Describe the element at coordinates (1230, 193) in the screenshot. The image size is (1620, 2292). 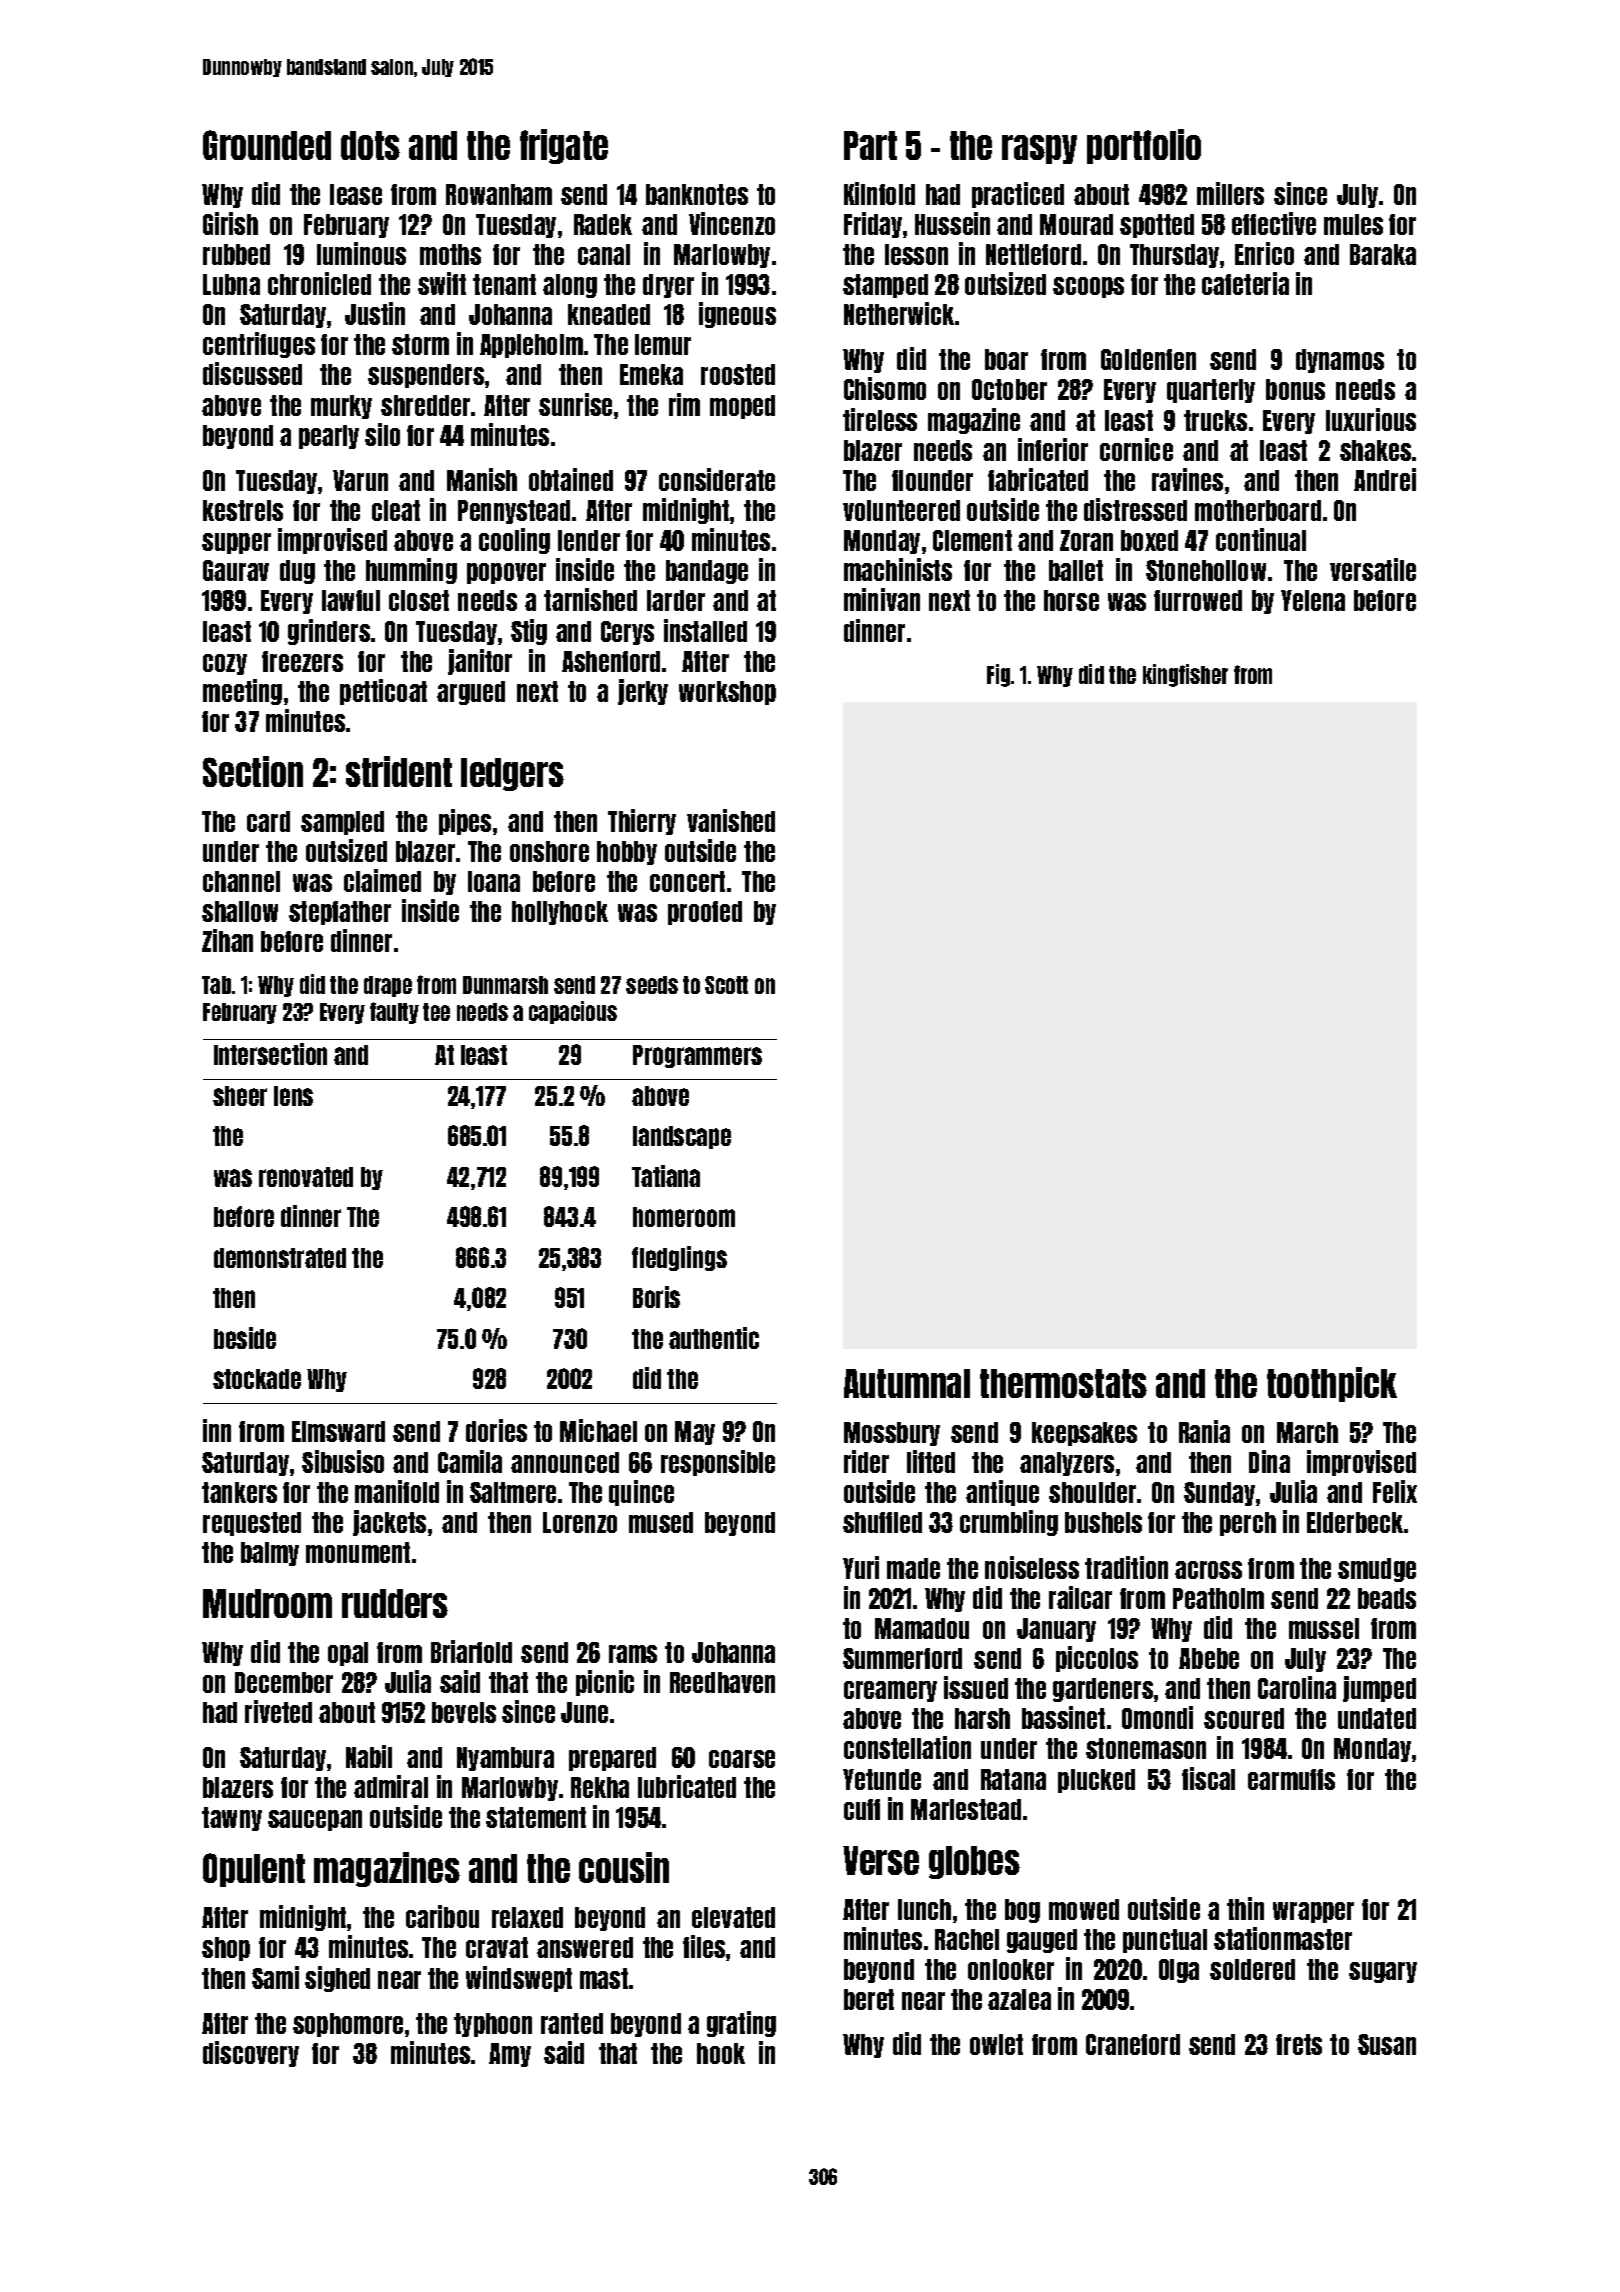
I see `millers` at that location.
